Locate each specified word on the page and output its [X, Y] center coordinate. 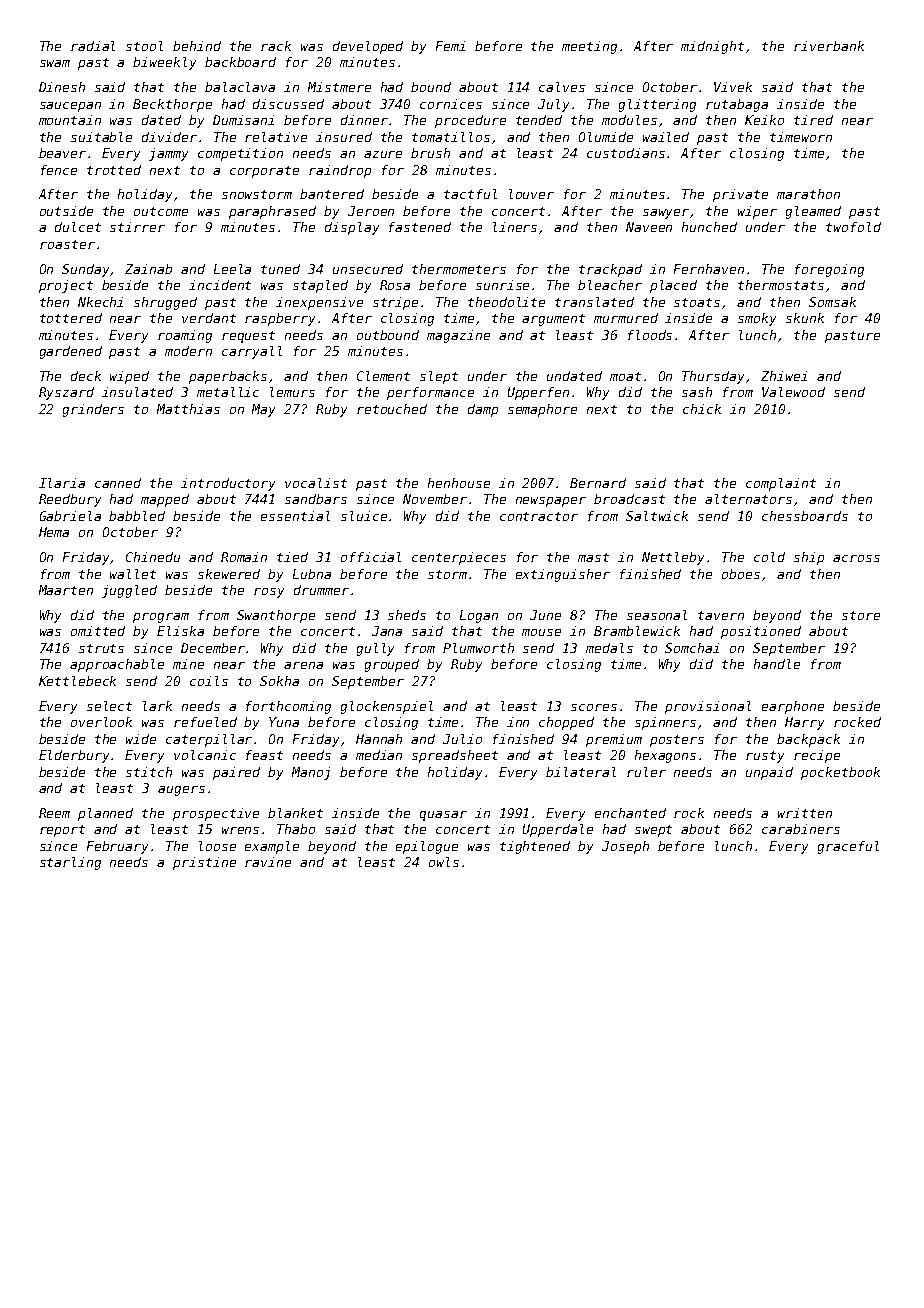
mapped [165, 500]
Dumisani [243, 120]
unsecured [368, 269]
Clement [383, 376]
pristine [204, 863]
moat [625, 376]
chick [702, 409]
